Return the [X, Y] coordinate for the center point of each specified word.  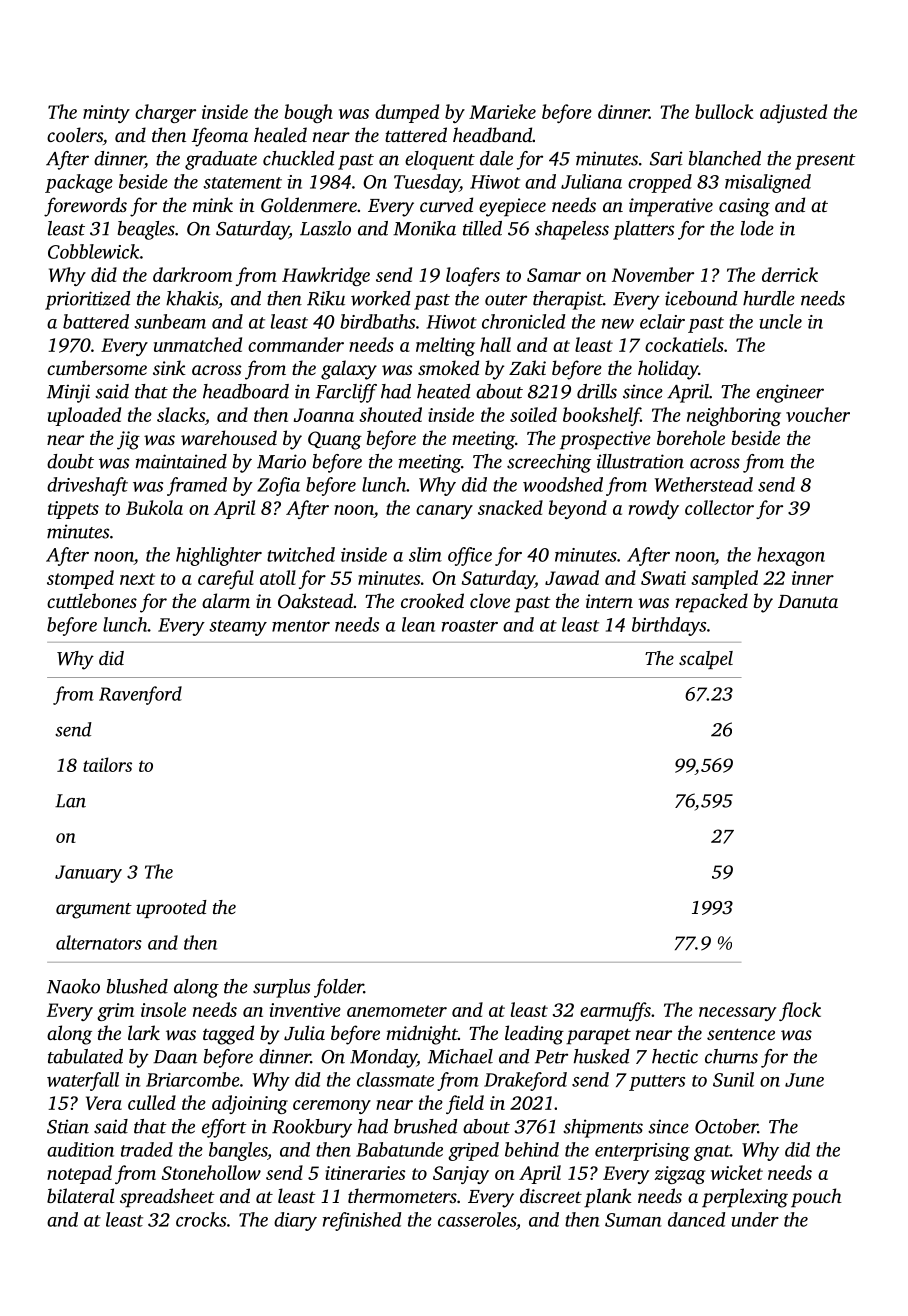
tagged [228, 1035]
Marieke [502, 111]
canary [444, 512]
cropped [660, 183]
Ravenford [140, 695]
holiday [668, 370]
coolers [75, 134]
